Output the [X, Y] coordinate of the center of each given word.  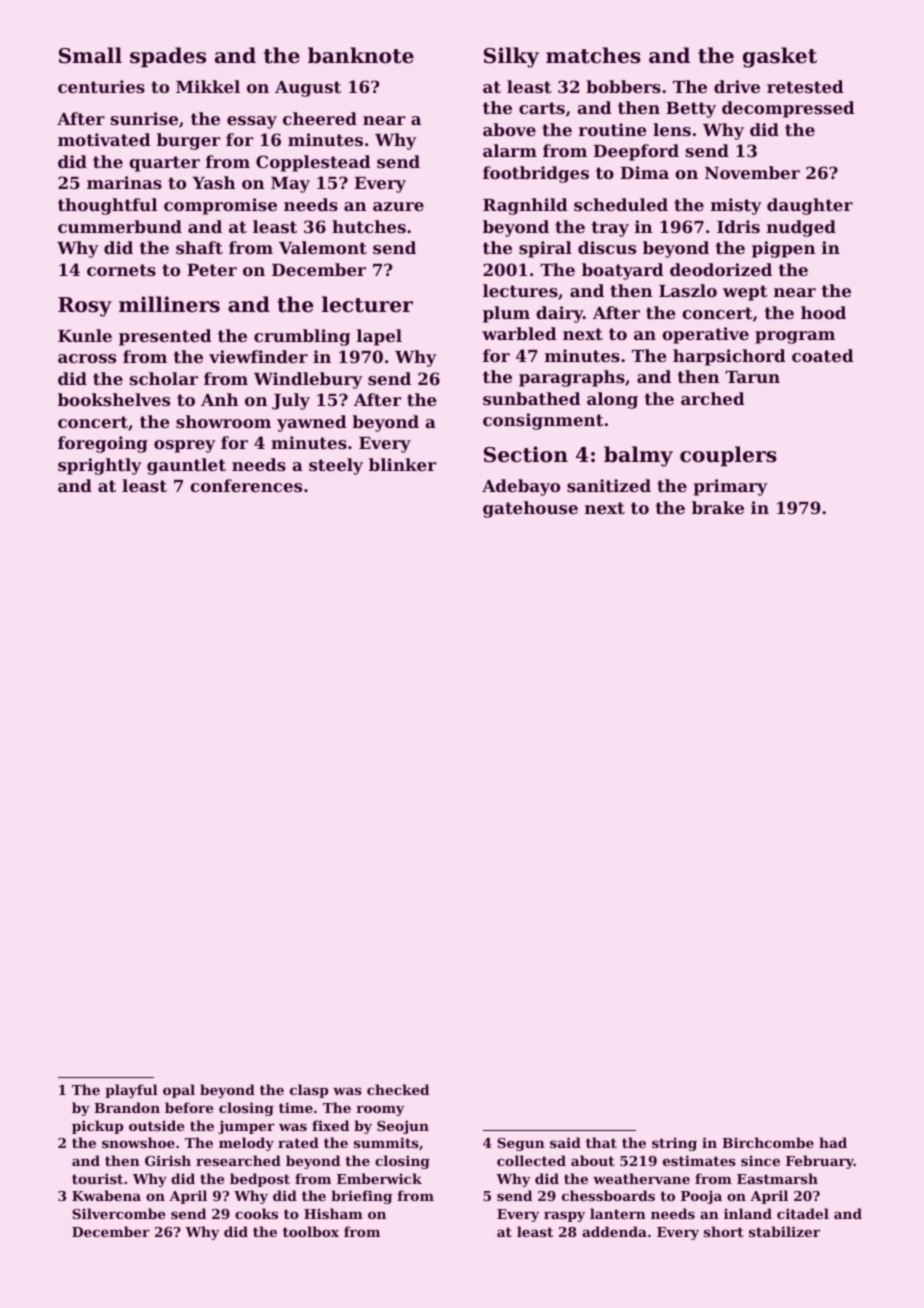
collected [531, 1160]
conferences [246, 485]
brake [718, 507]
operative [705, 335]
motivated [104, 139]
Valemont [323, 247]
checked [398, 1089]
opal [179, 1091]
